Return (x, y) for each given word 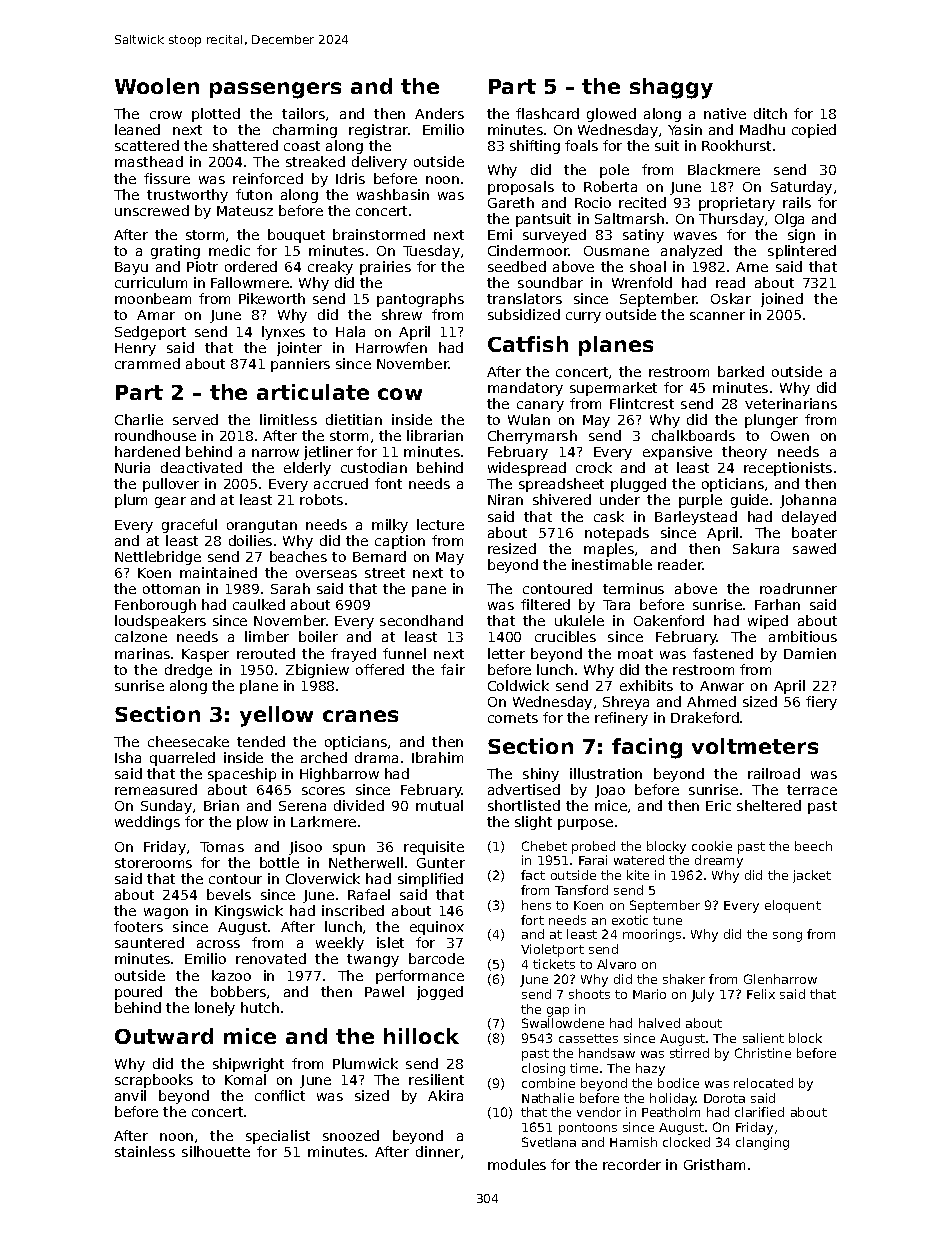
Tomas (222, 847)
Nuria (132, 467)
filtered (545, 604)
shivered (562, 499)
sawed (814, 548)
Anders (439, 113)
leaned (137, 129)
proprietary (737, 204)
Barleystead (696, 518)
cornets (513, 718)
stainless (145, 1151)
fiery (821, 703)
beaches (298, 556)
